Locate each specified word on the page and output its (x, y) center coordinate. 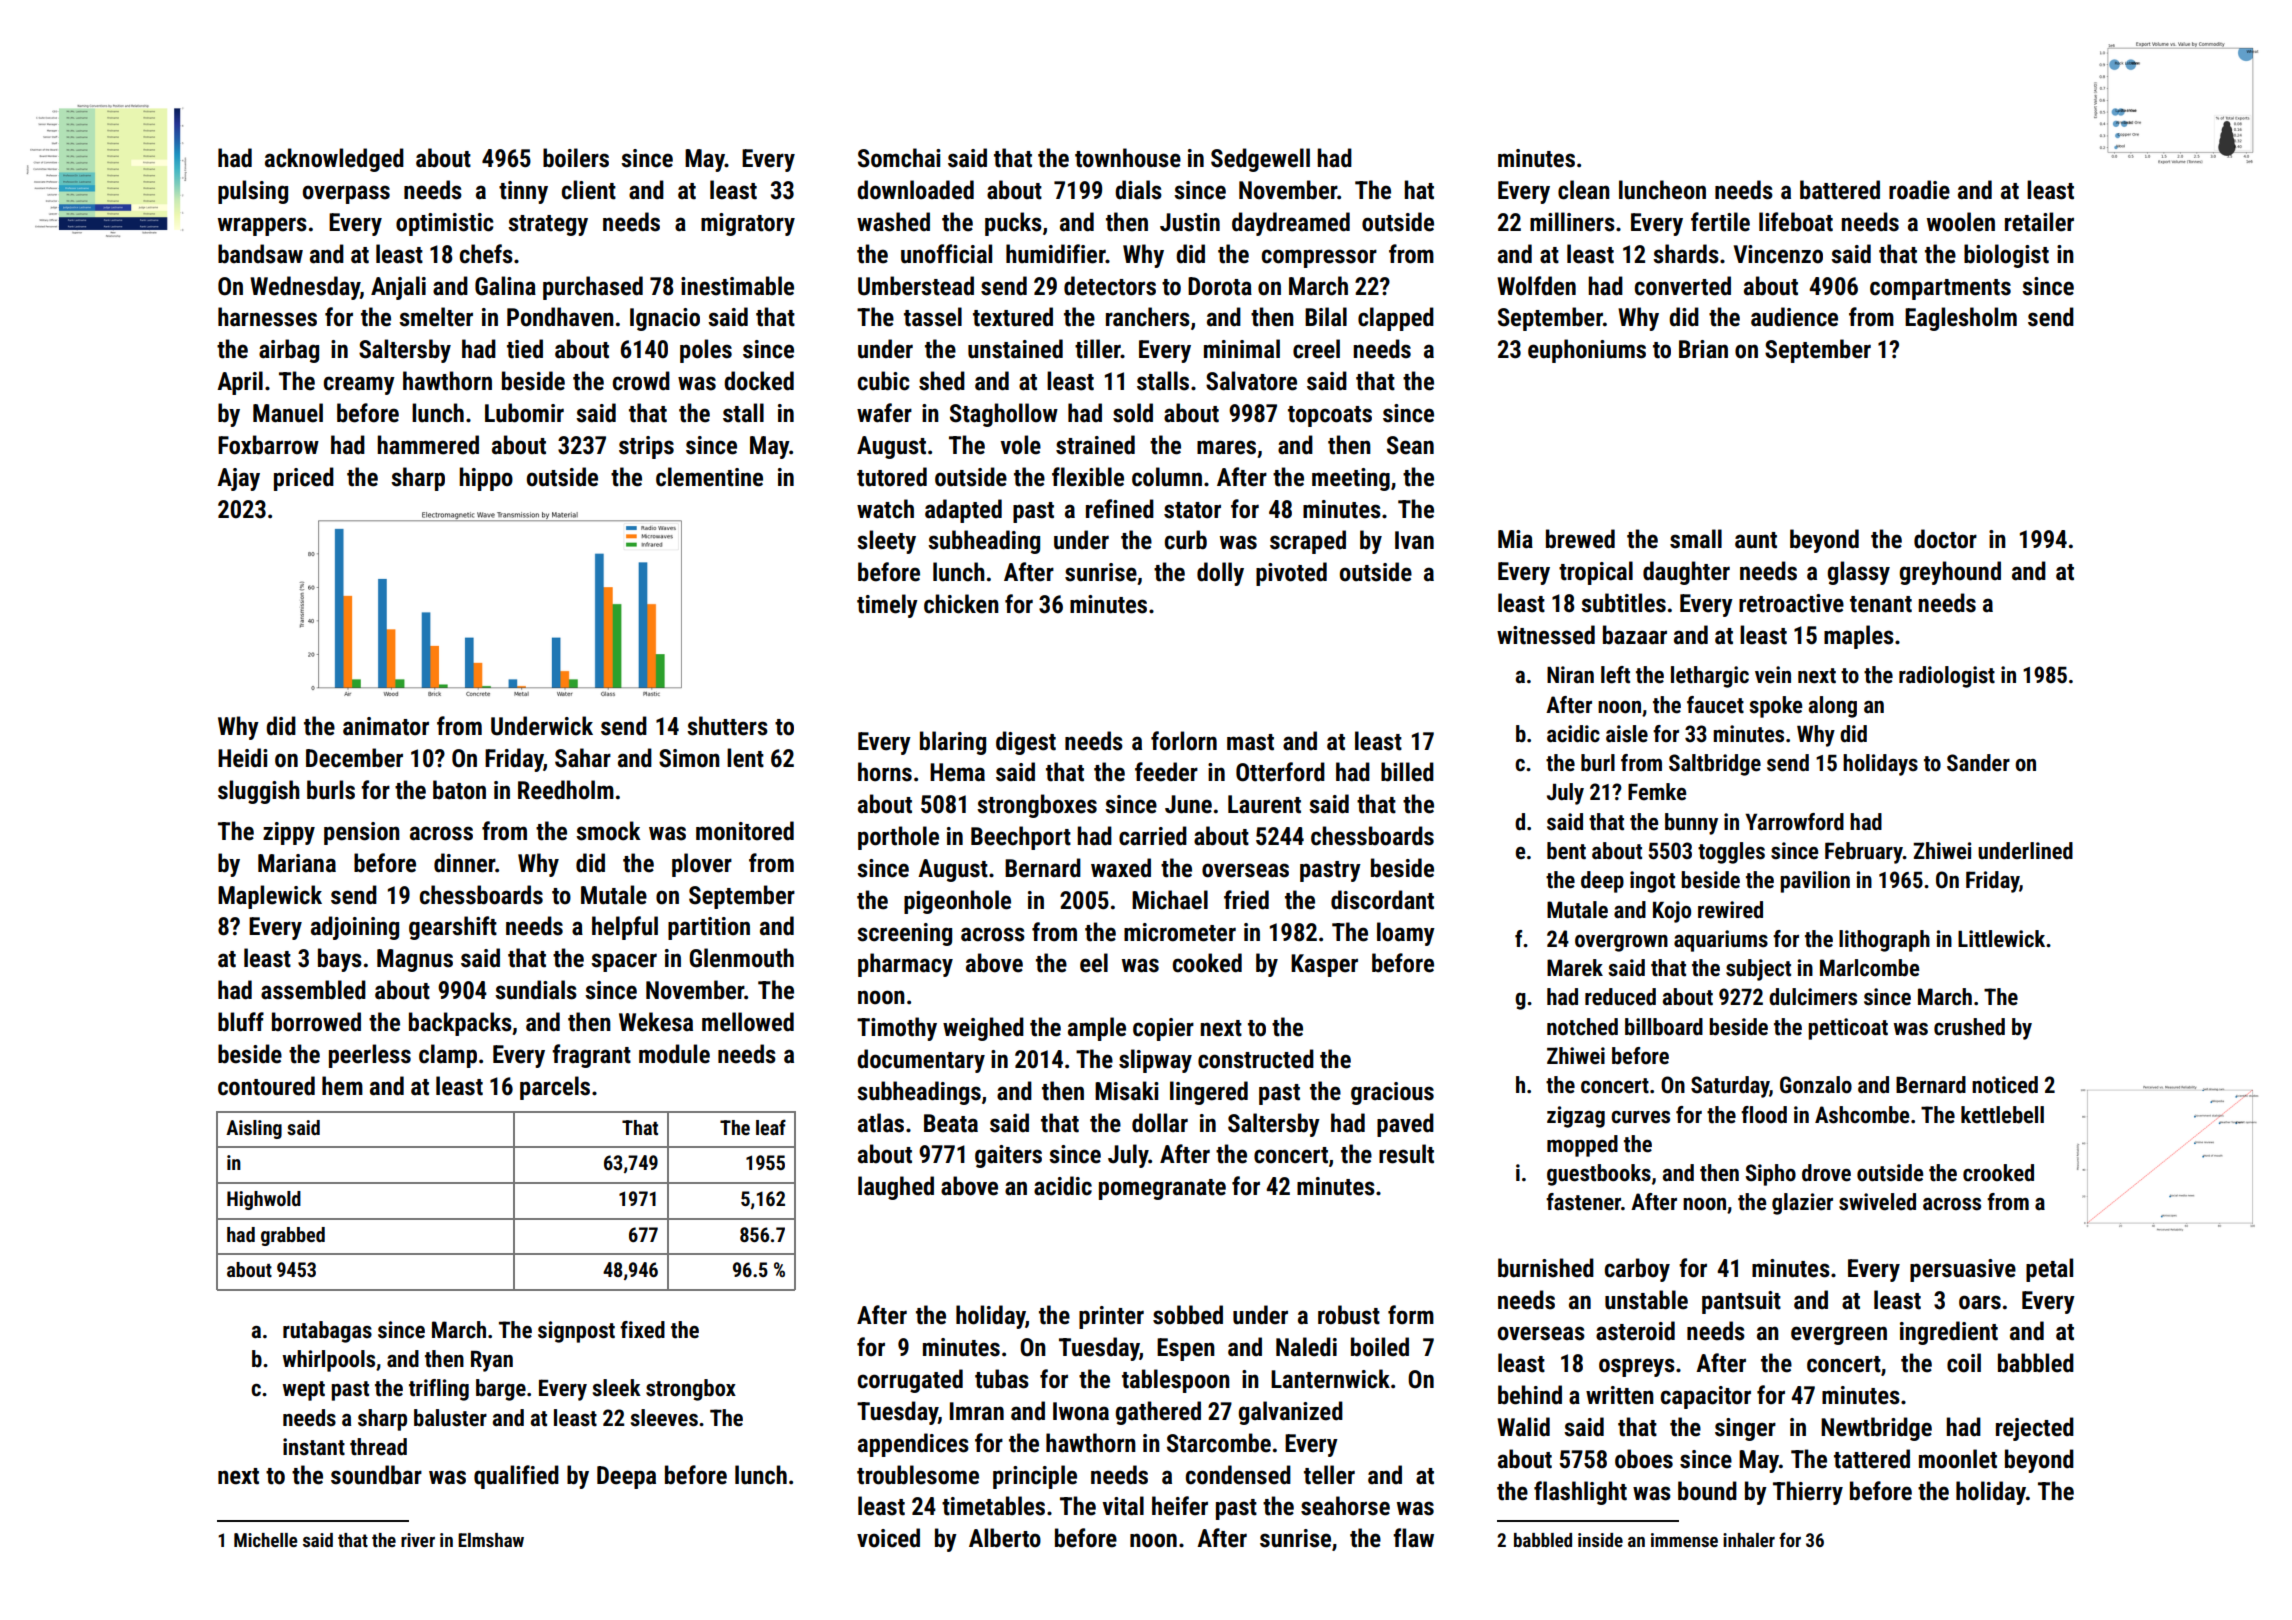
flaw (1413, 1538)
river (418, 1540)
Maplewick (270, 897)
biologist (2006, 256)
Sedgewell (1260, 160)
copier (1163, 1029)
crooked (1998, 1173)
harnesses (267, 317)
